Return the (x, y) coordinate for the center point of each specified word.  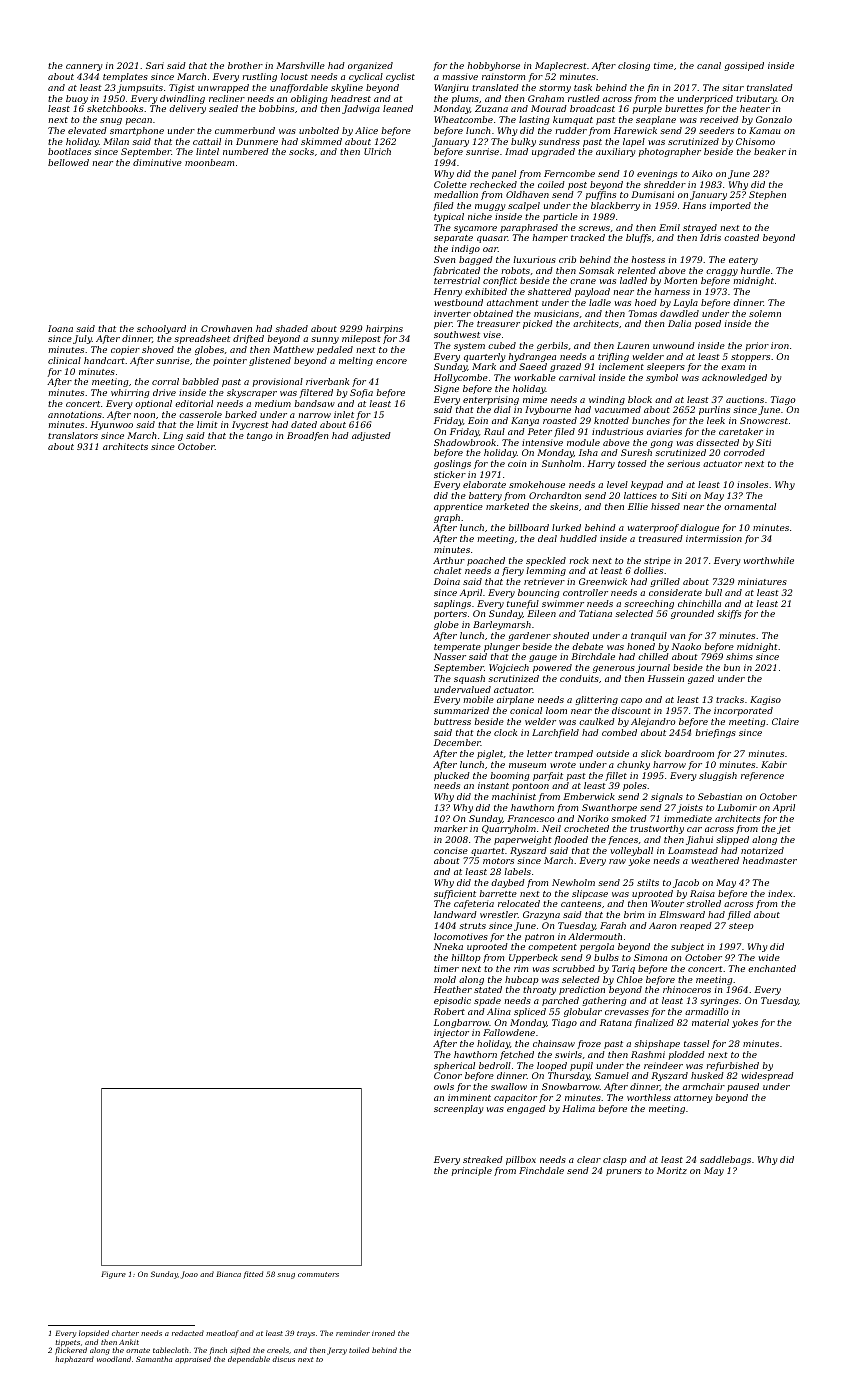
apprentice (458, 507)
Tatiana (595, 613)
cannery (84, 67)
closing (634, 66)
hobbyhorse (494, 66)
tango (259, 437)
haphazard (74, 1359)
